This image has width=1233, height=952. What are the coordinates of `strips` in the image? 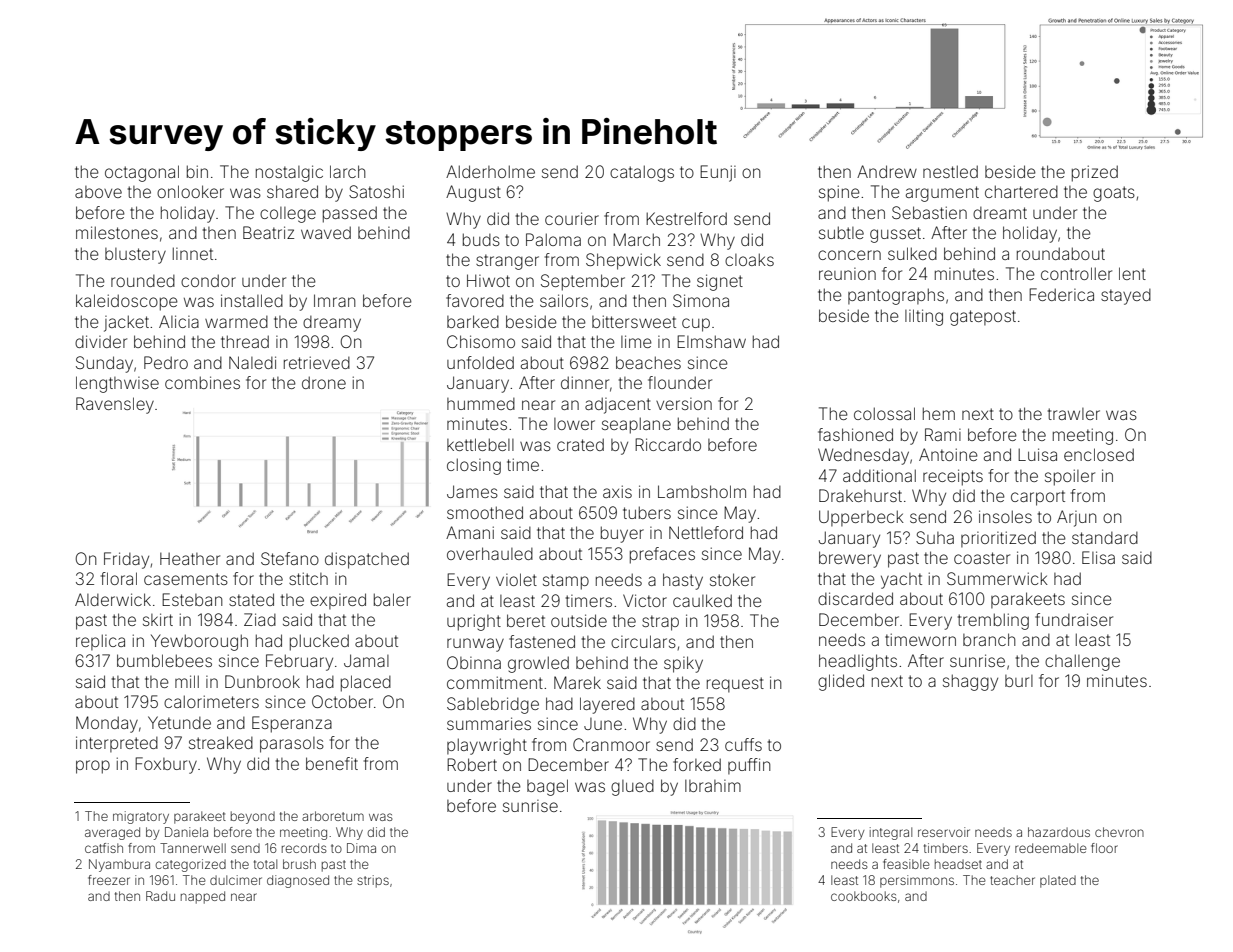 It's located at (373, 881).
